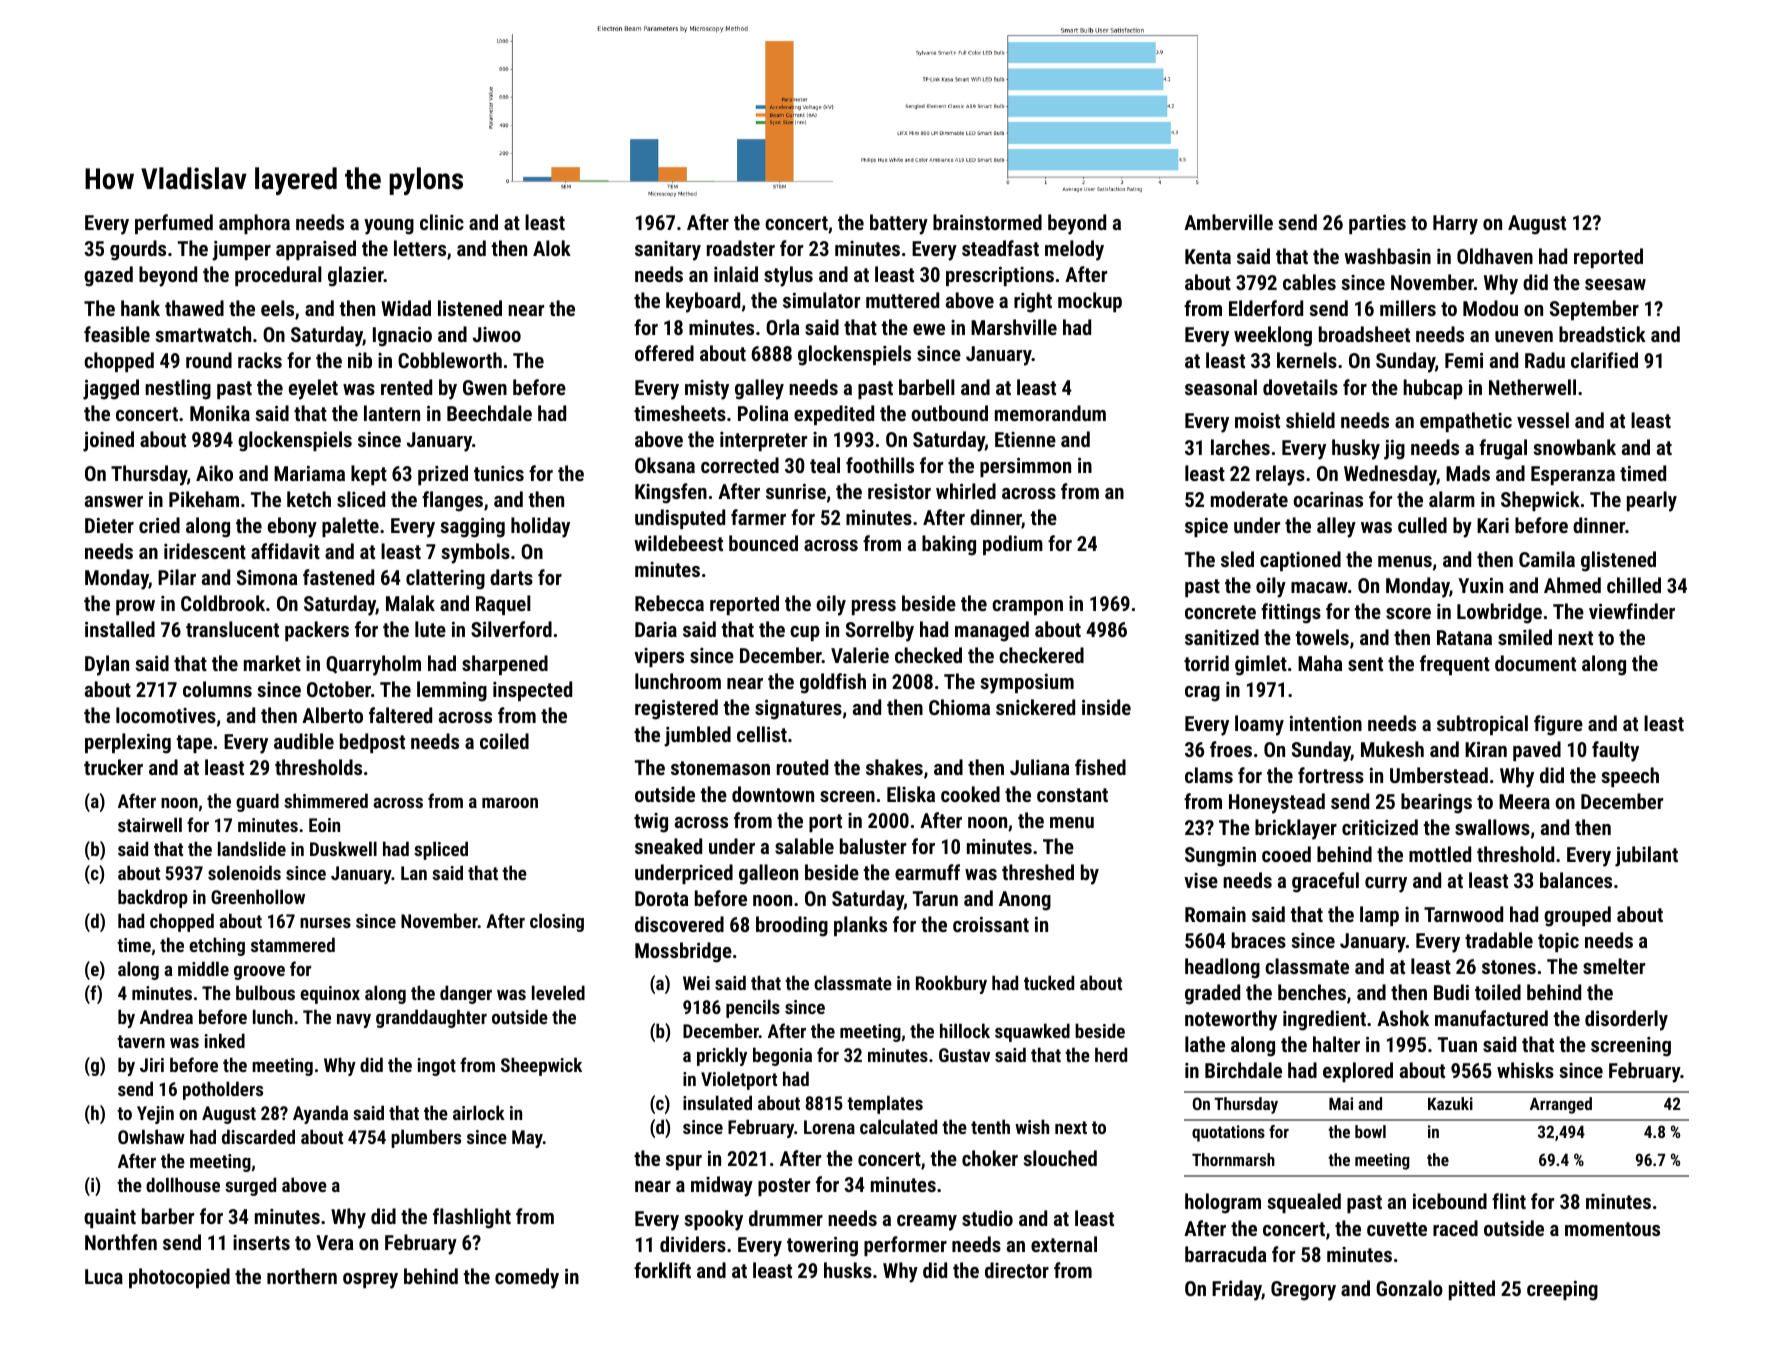 The width and height of the screenshot is (1773, 1370). I want to click on Yejin, so click(155, 1115).
